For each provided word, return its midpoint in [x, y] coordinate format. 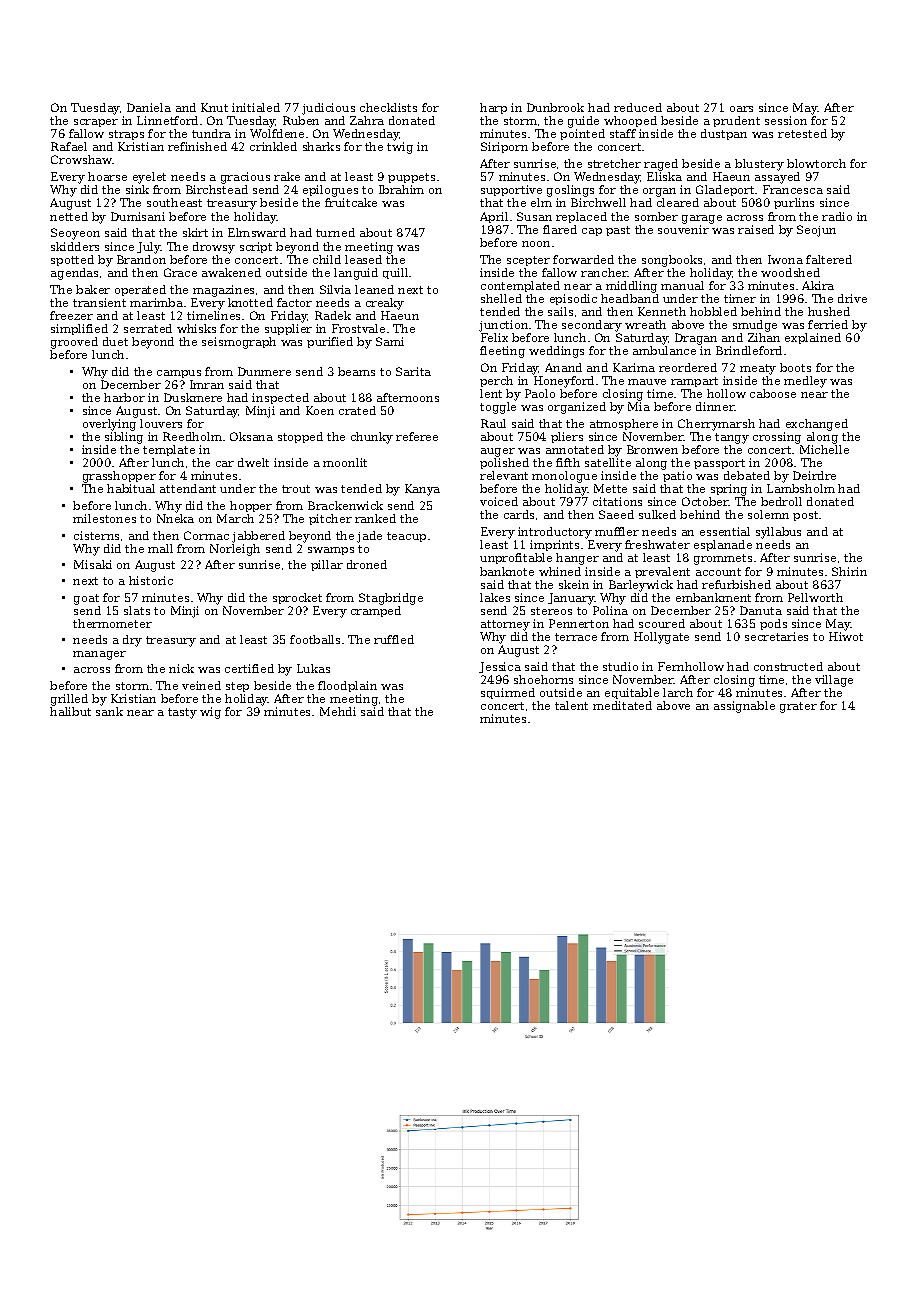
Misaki [93, 564]
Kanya [422, 490]
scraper [96, 123]
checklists [388, 107]
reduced [638, 107]
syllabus [778, 533]
